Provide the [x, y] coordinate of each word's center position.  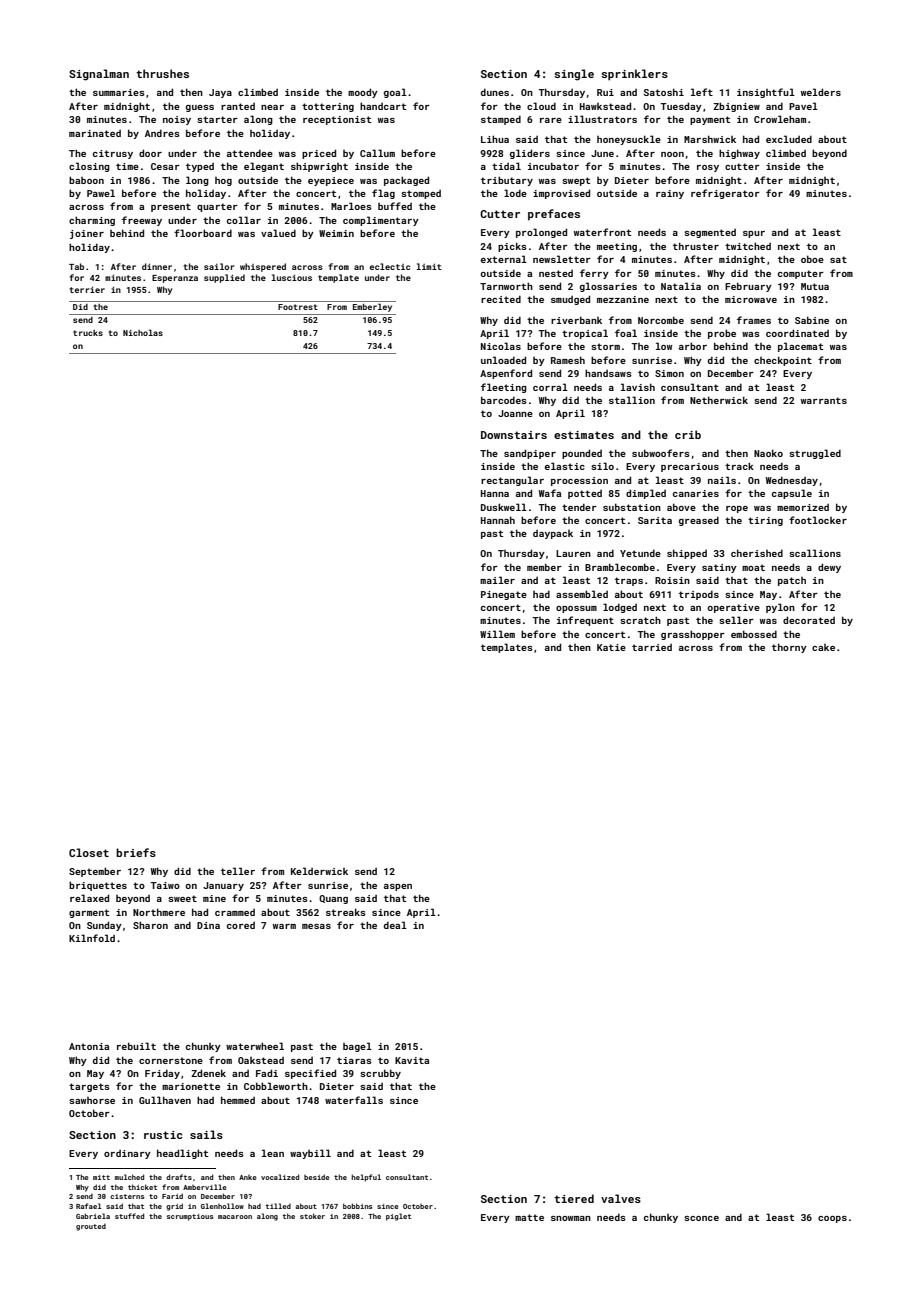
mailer [497, 580]
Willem [497, 634]
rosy [708, 168]
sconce [701, 1218]
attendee [250, 153]
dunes [495, 92]
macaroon [235, 1217]
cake [823, 647]
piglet [398, 1217]
